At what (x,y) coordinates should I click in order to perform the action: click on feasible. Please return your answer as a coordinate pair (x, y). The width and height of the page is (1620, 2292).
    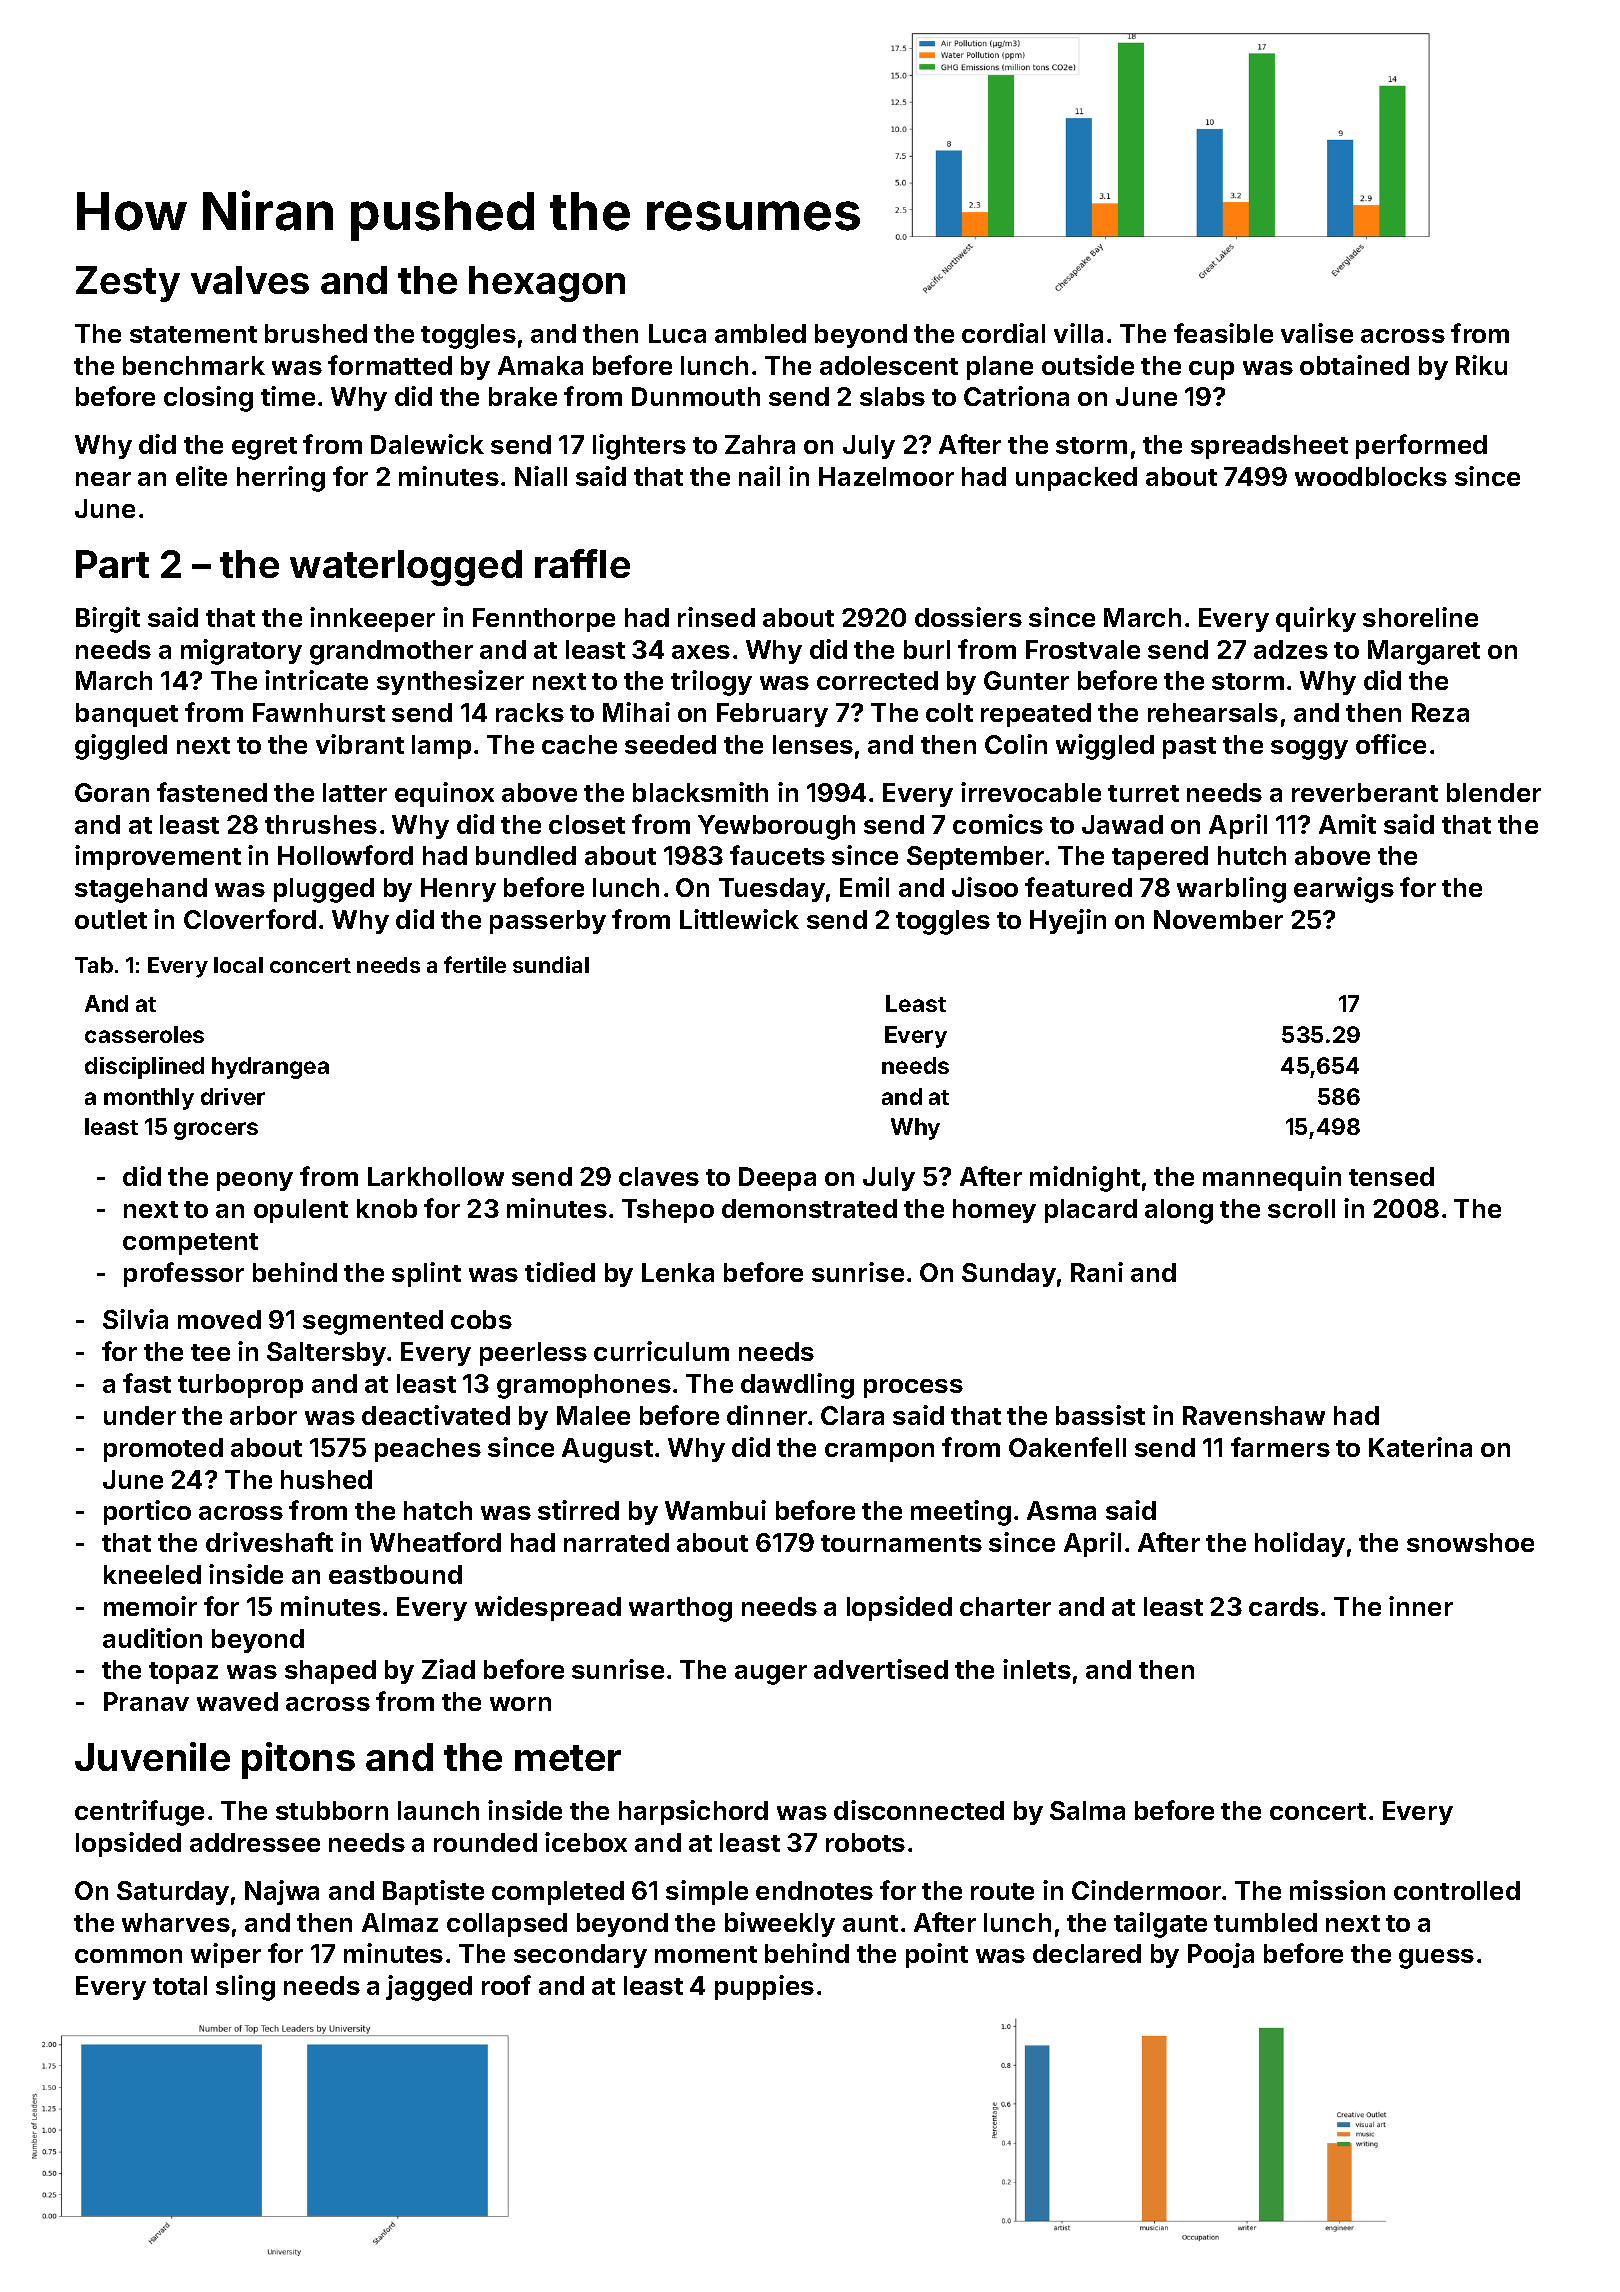
    Looking at the image, I should click on (1223, 333).
